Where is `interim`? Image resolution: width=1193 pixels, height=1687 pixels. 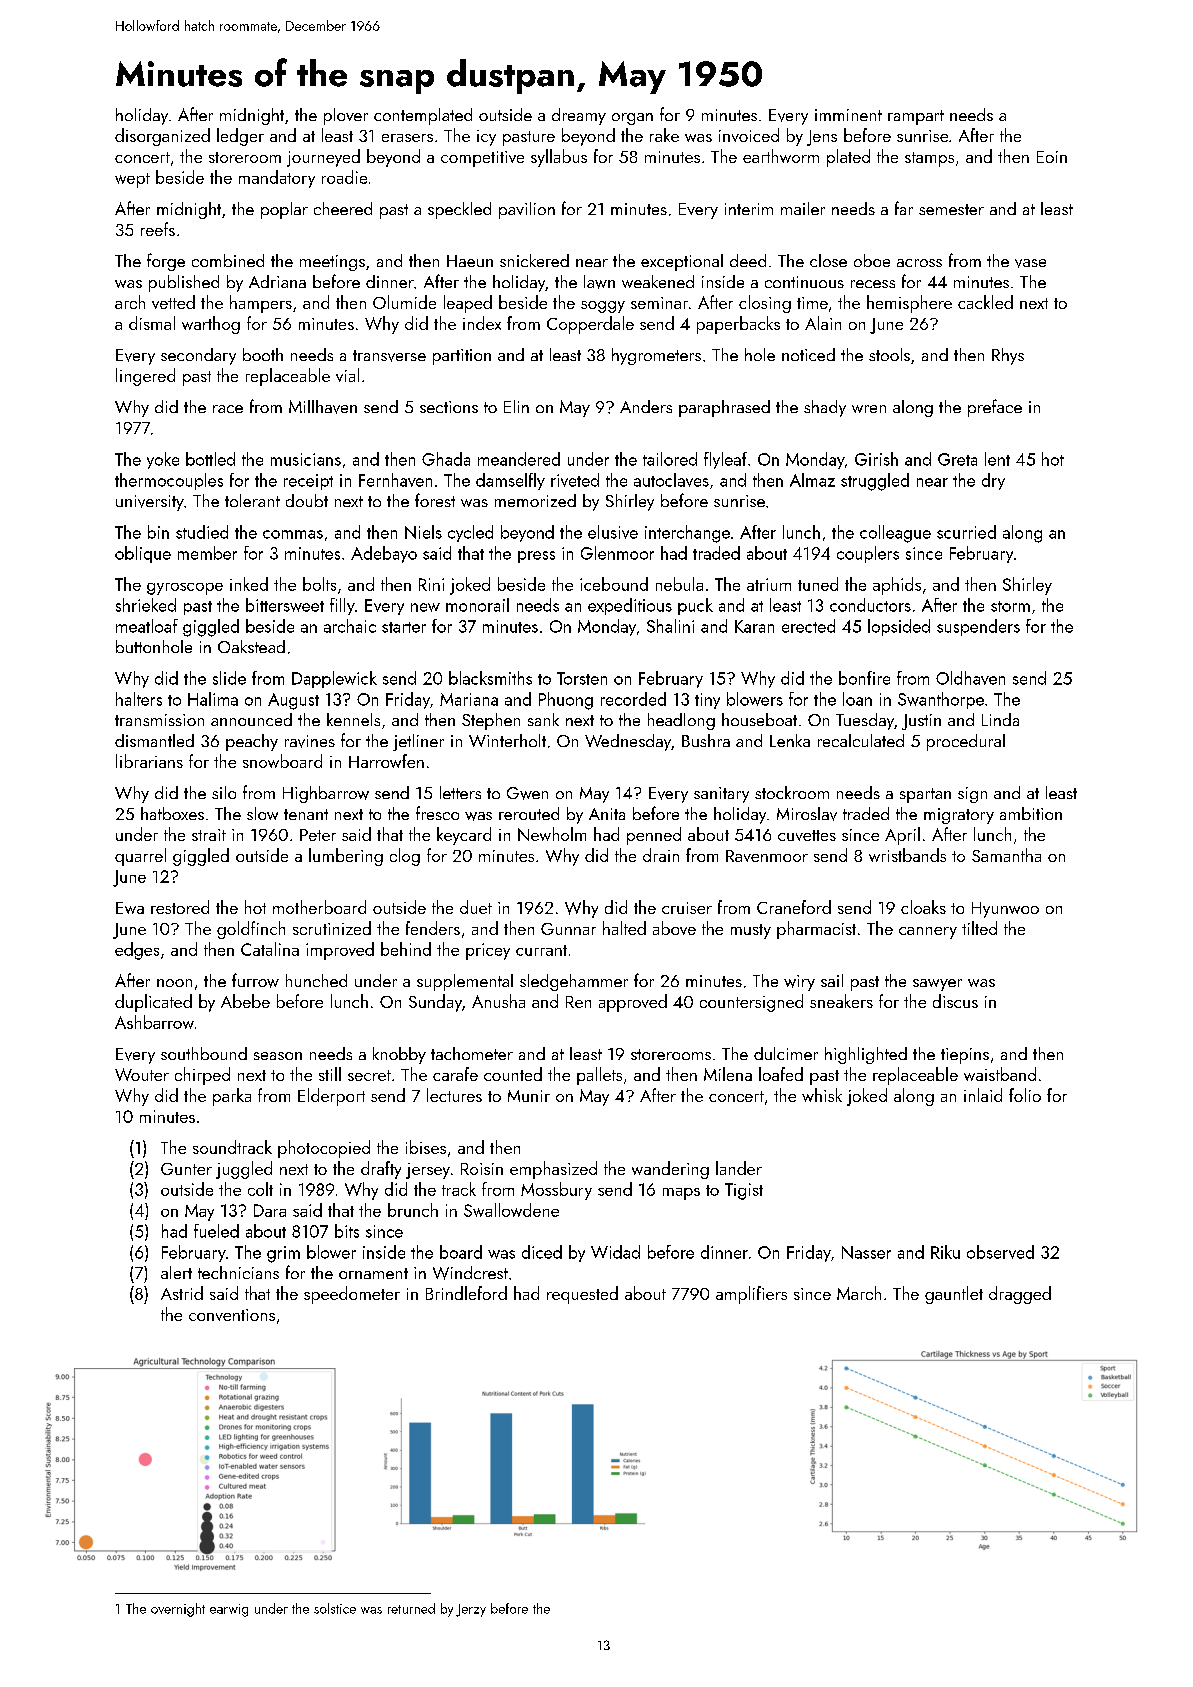 interim is located at coordinates (749, 209).
